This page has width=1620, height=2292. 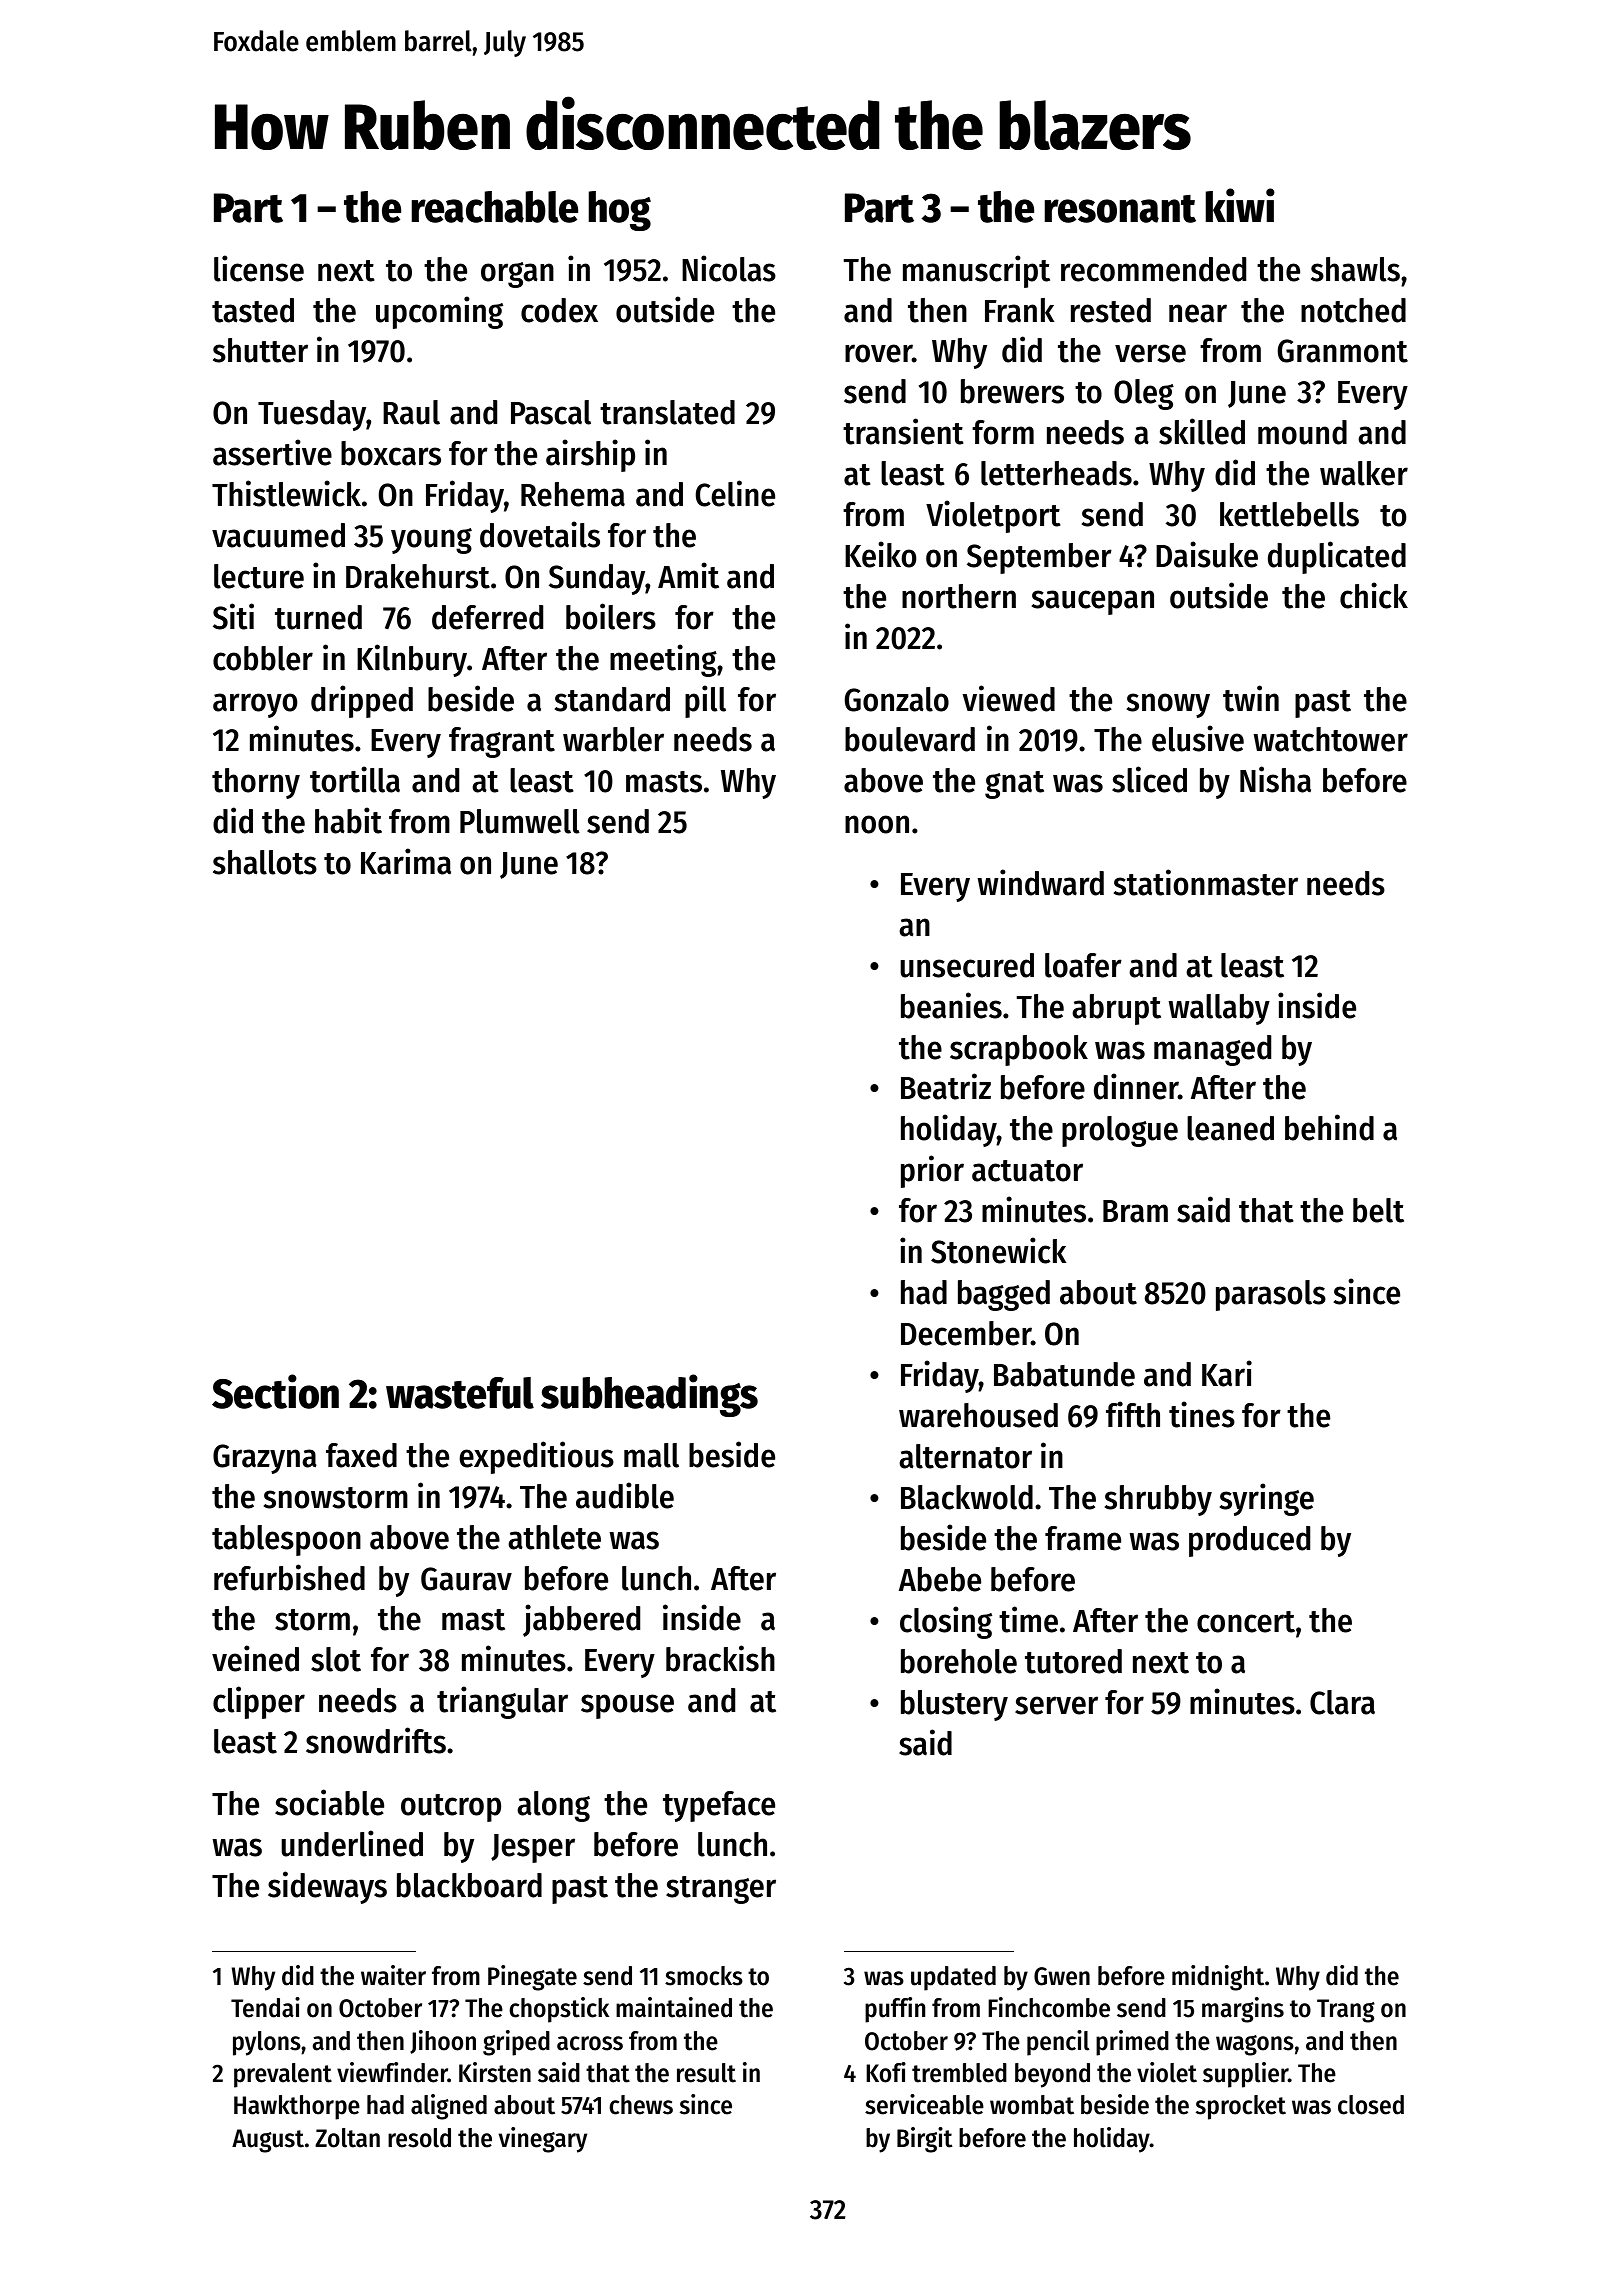 I want to click on vinegary, so click(x=543, y=2140).
